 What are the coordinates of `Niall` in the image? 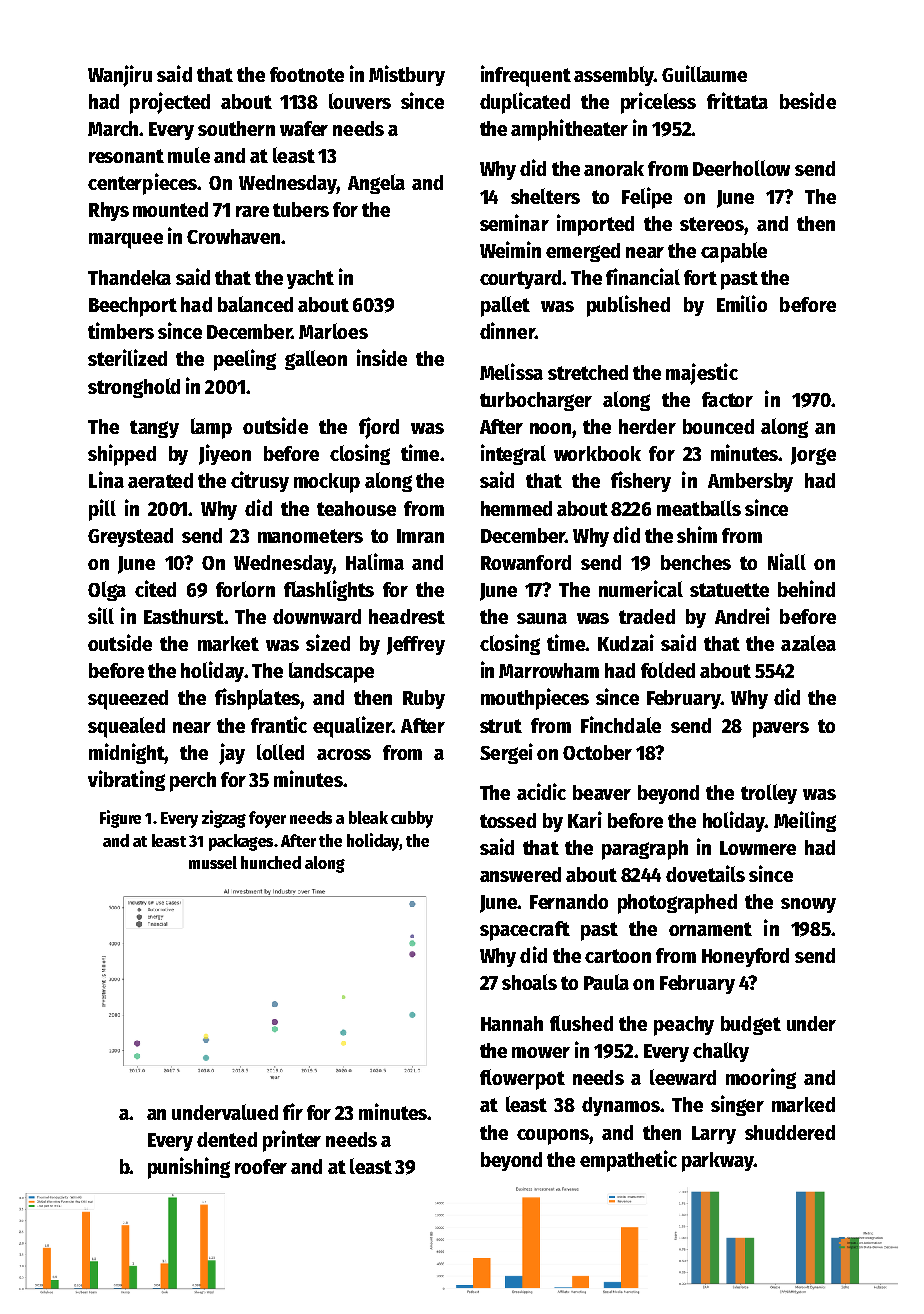 It's located at (787, 561).
